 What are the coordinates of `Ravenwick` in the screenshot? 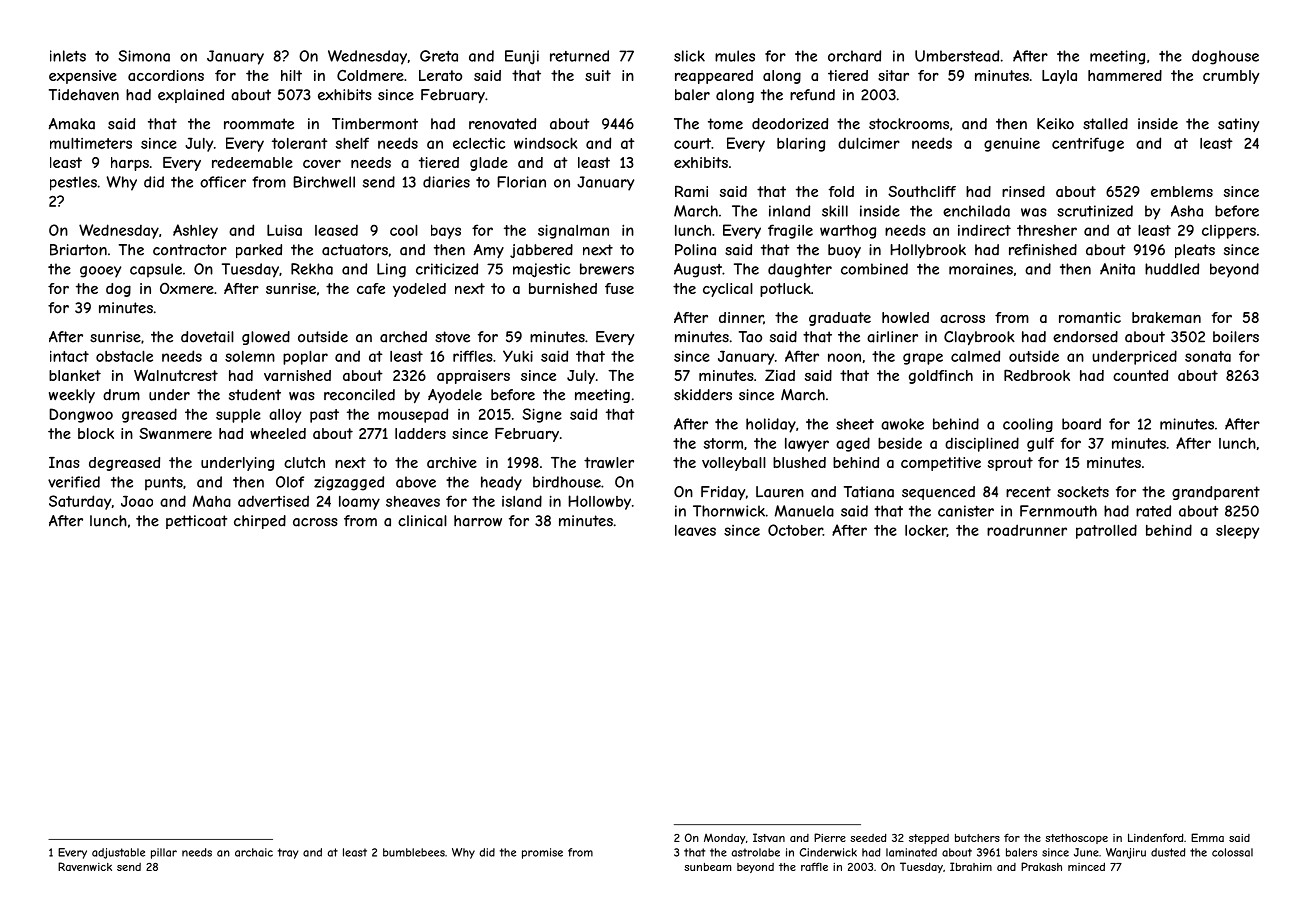 It's located at (85, 866).
